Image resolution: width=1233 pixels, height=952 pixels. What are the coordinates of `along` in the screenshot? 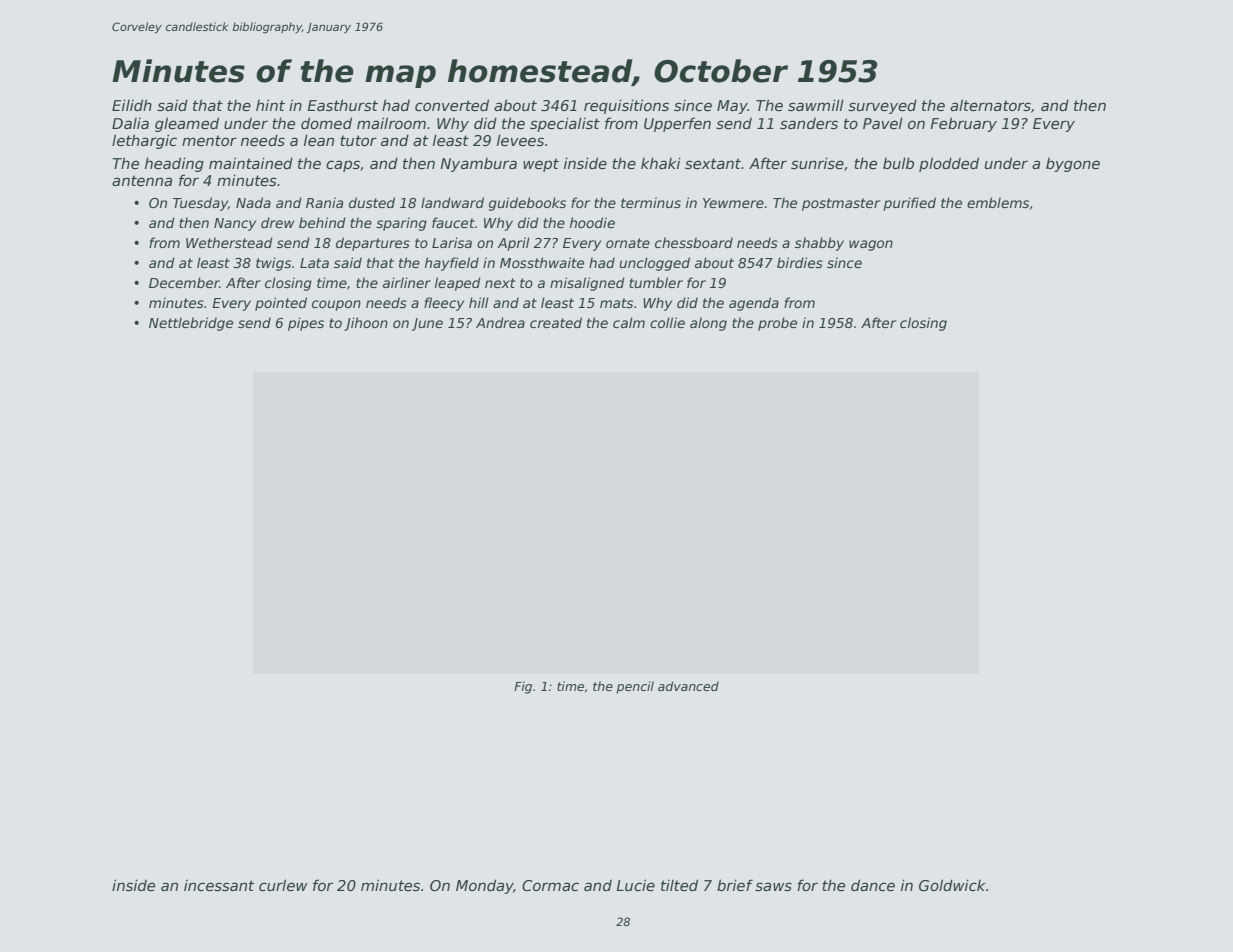 It's located at (708, 324).
